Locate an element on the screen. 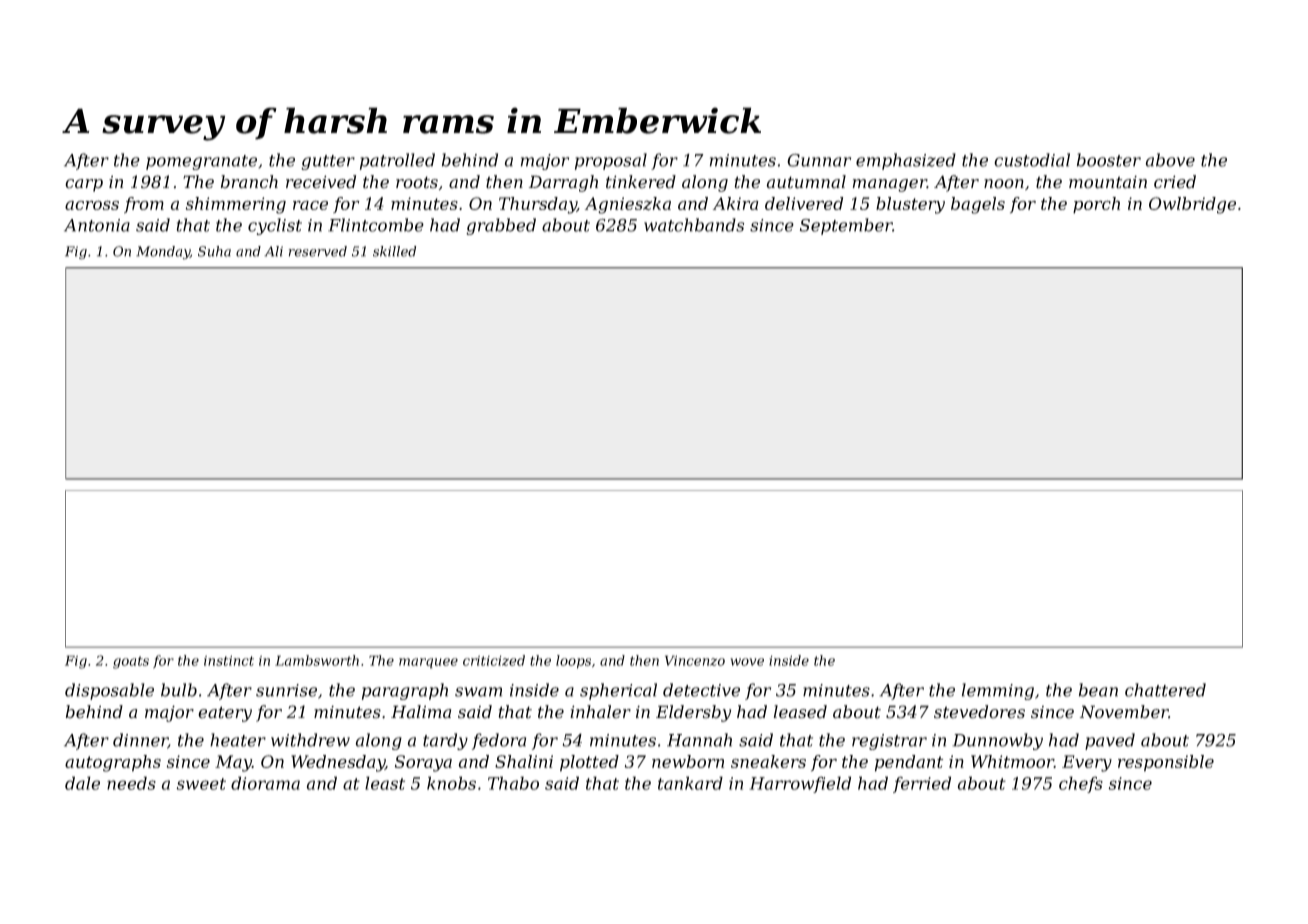 This screenshot has height=924, width=1308. pomegranate is located at coordinates (201, 162).
